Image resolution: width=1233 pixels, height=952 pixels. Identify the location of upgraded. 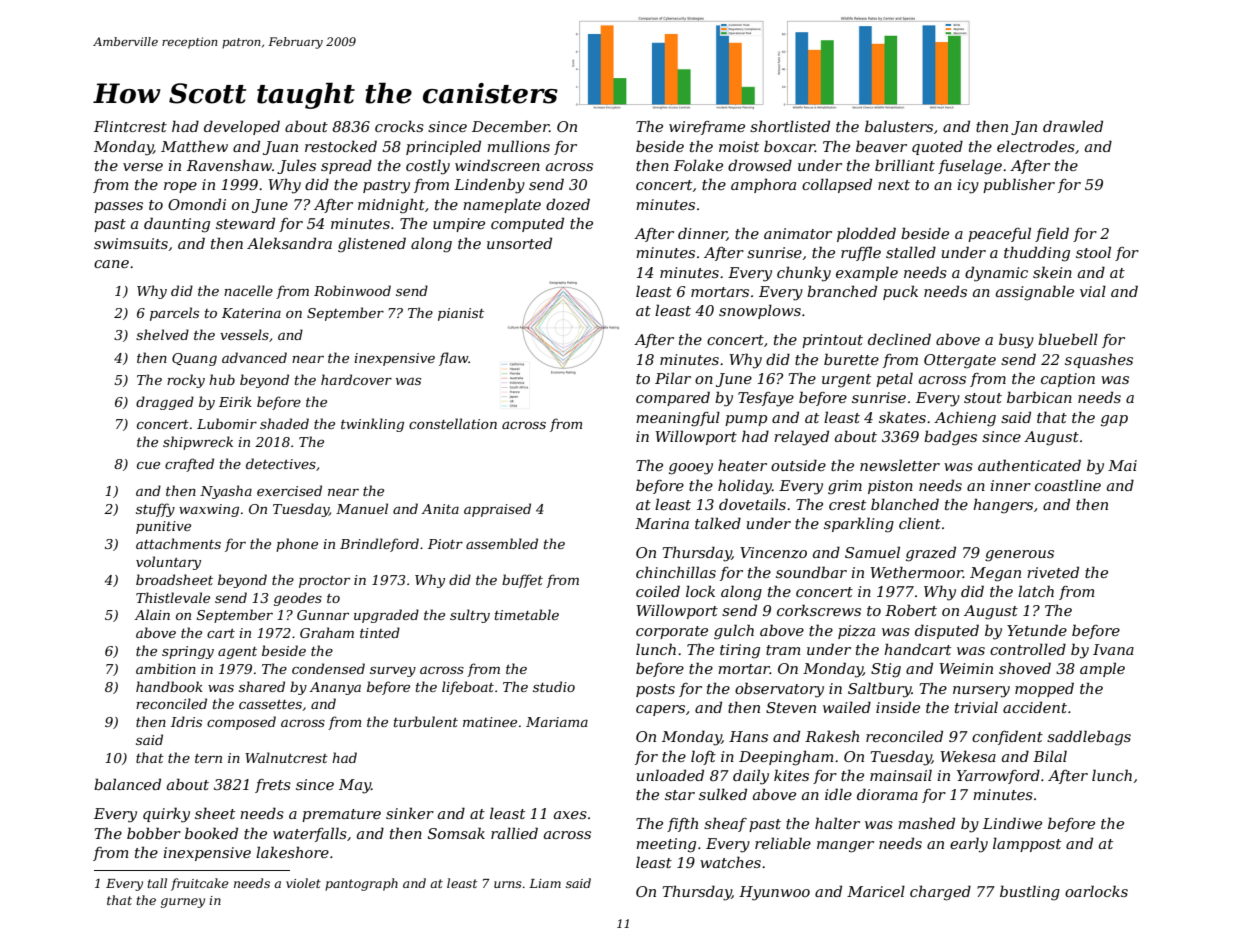
(386, 616).
